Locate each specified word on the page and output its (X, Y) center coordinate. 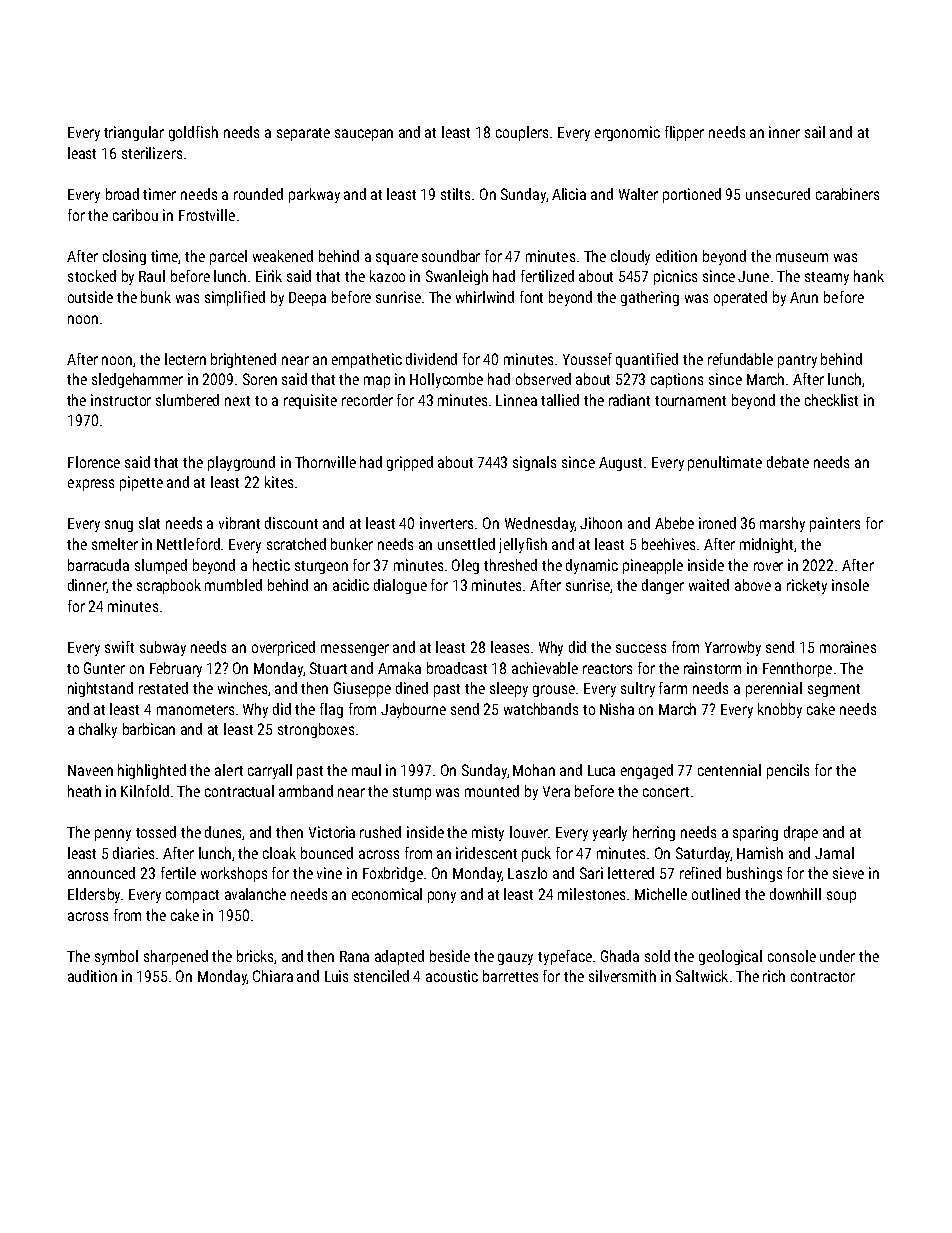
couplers (522, 133)
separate (303, 134)
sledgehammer (137, 380)
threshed (510, 565)
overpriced (283, 648)
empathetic (367, 360)
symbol (116, 957)
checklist (831, 400)
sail (815, 132)
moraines (848, 647)
